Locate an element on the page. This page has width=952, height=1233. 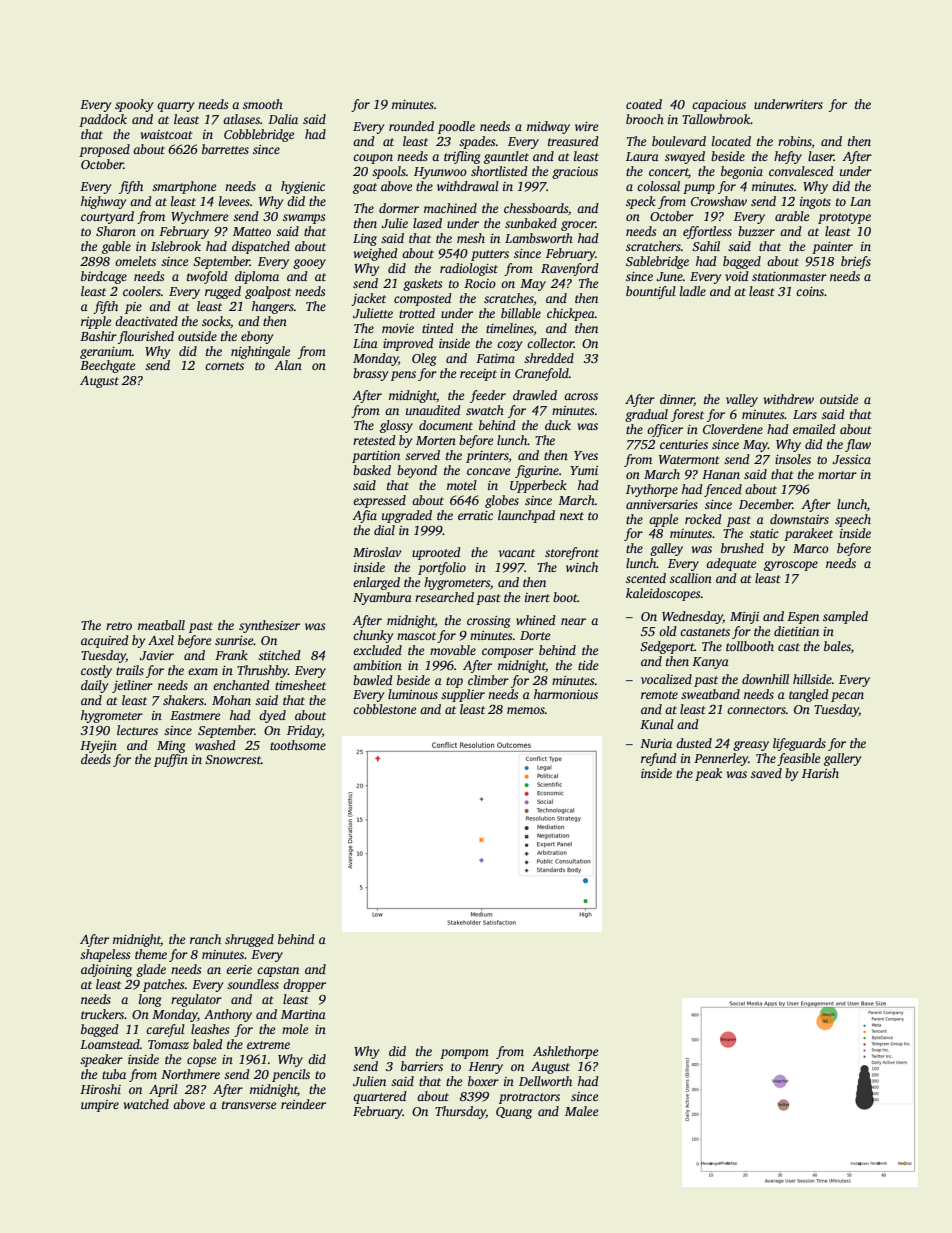
duck is located at coordinates (558, 425).
